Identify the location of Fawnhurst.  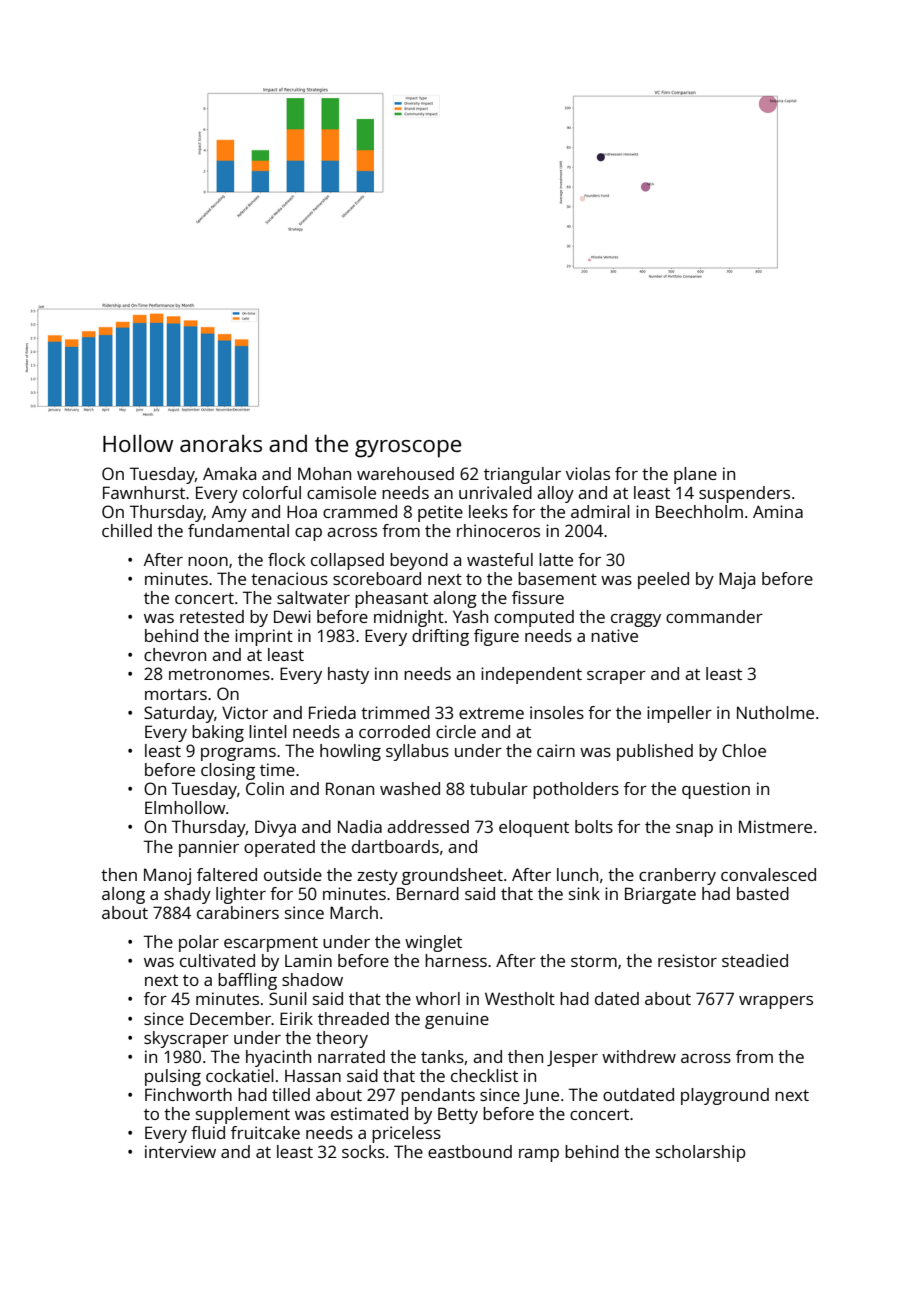
(144, 492).
